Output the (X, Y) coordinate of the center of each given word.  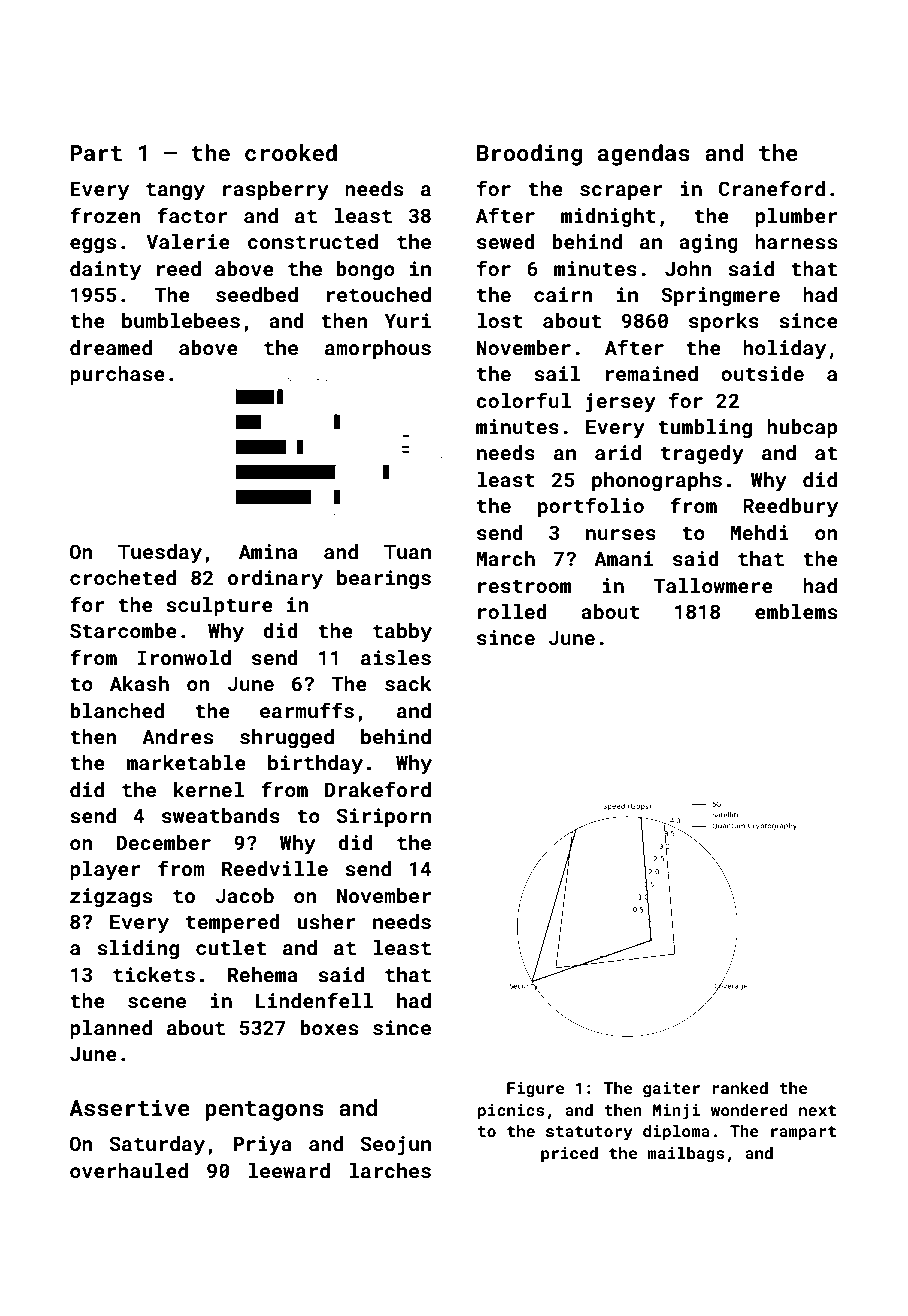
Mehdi (760, 532)
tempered (233, 923)
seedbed (257, 294)
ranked (740, 1088)
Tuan (407, 551)
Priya (263, 1146)
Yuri (407, 320)
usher (326, 921)
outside (762, 373)
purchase (117, 375)
